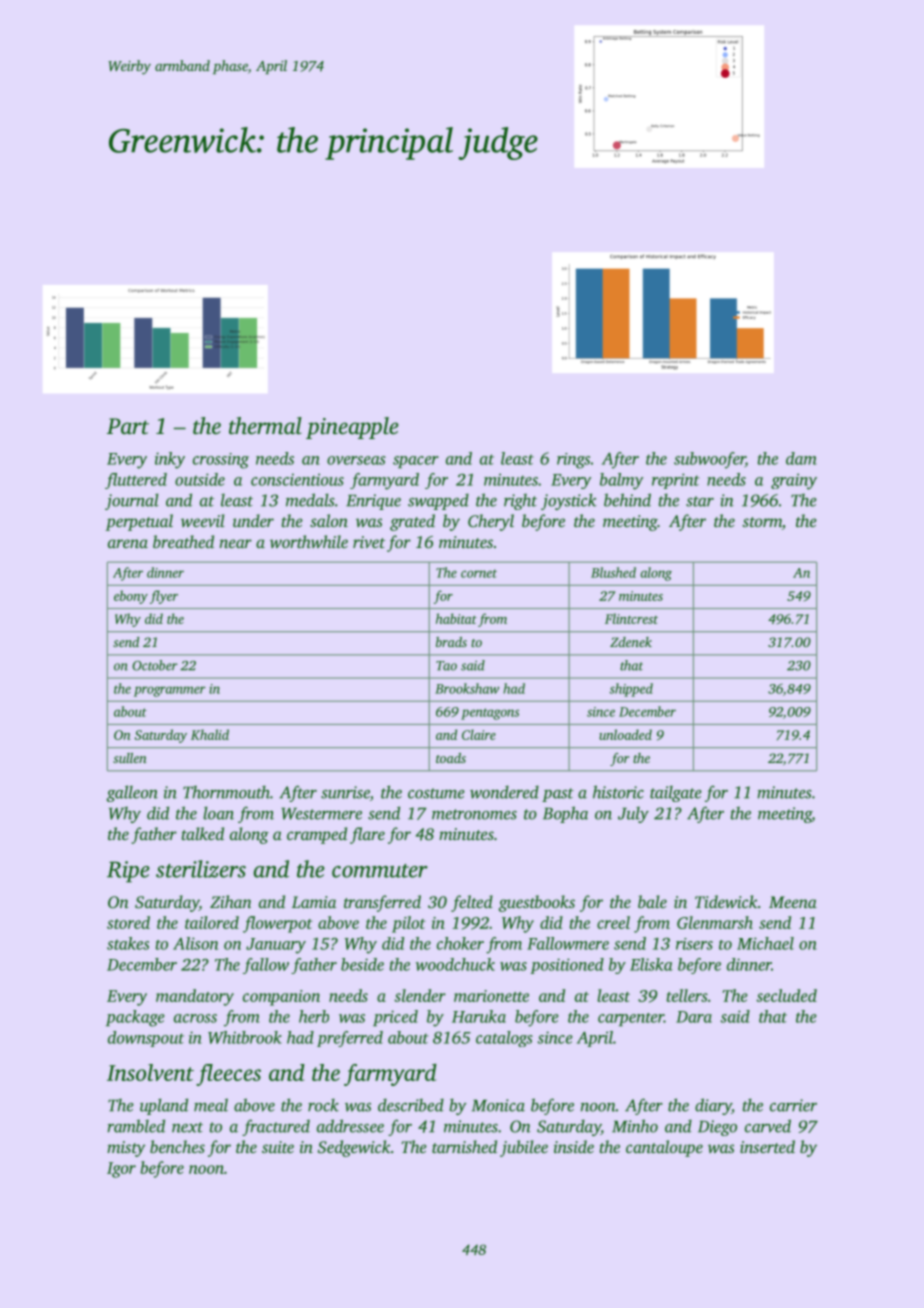 This screenshot has height=1308, width=924. What do you see at coordinates (278, 1147) in the screenshot?
I see `suite` at bounding box center [278, 1147].
